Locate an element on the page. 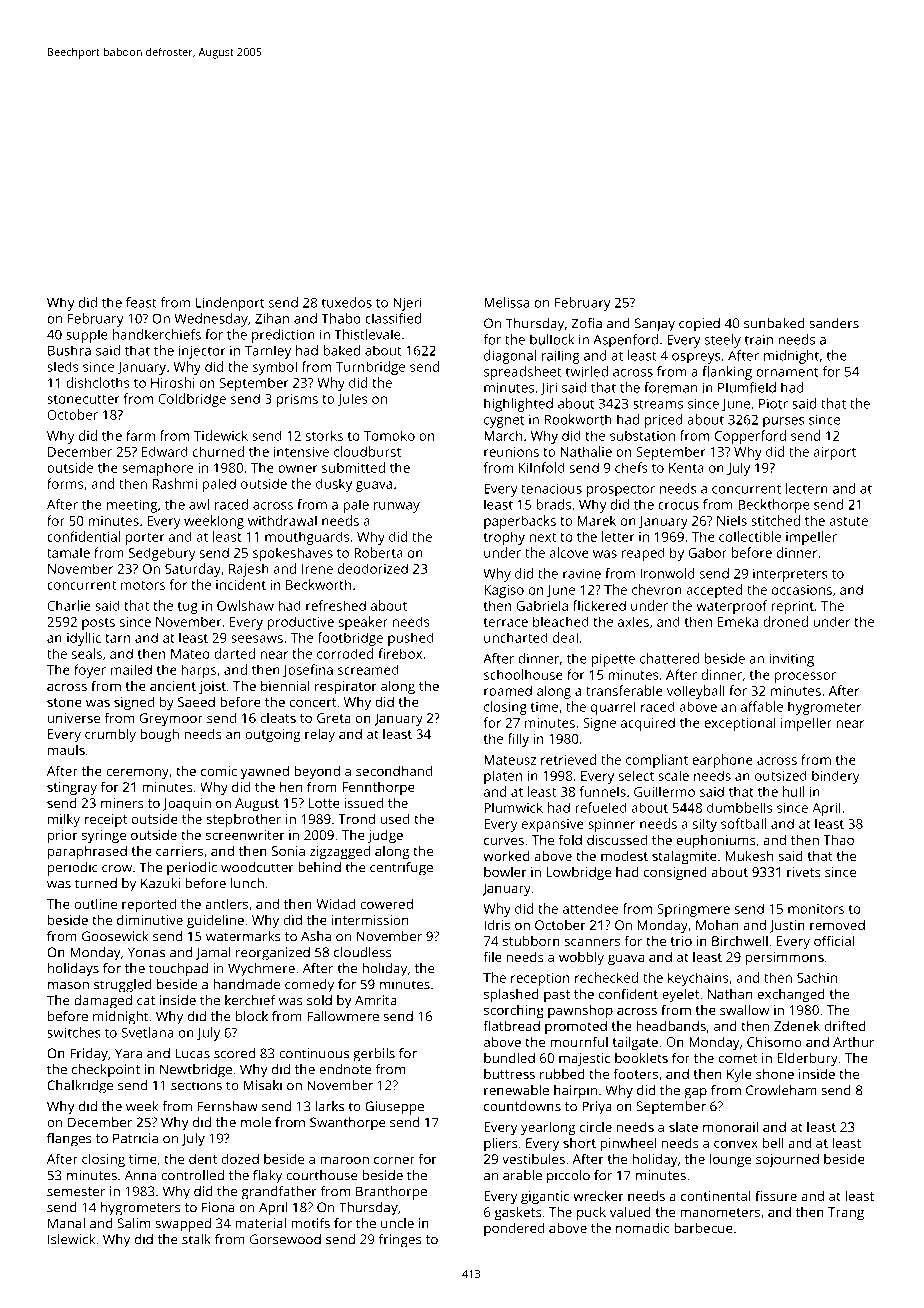  dishcloths is located at coordinates (98, 382).
